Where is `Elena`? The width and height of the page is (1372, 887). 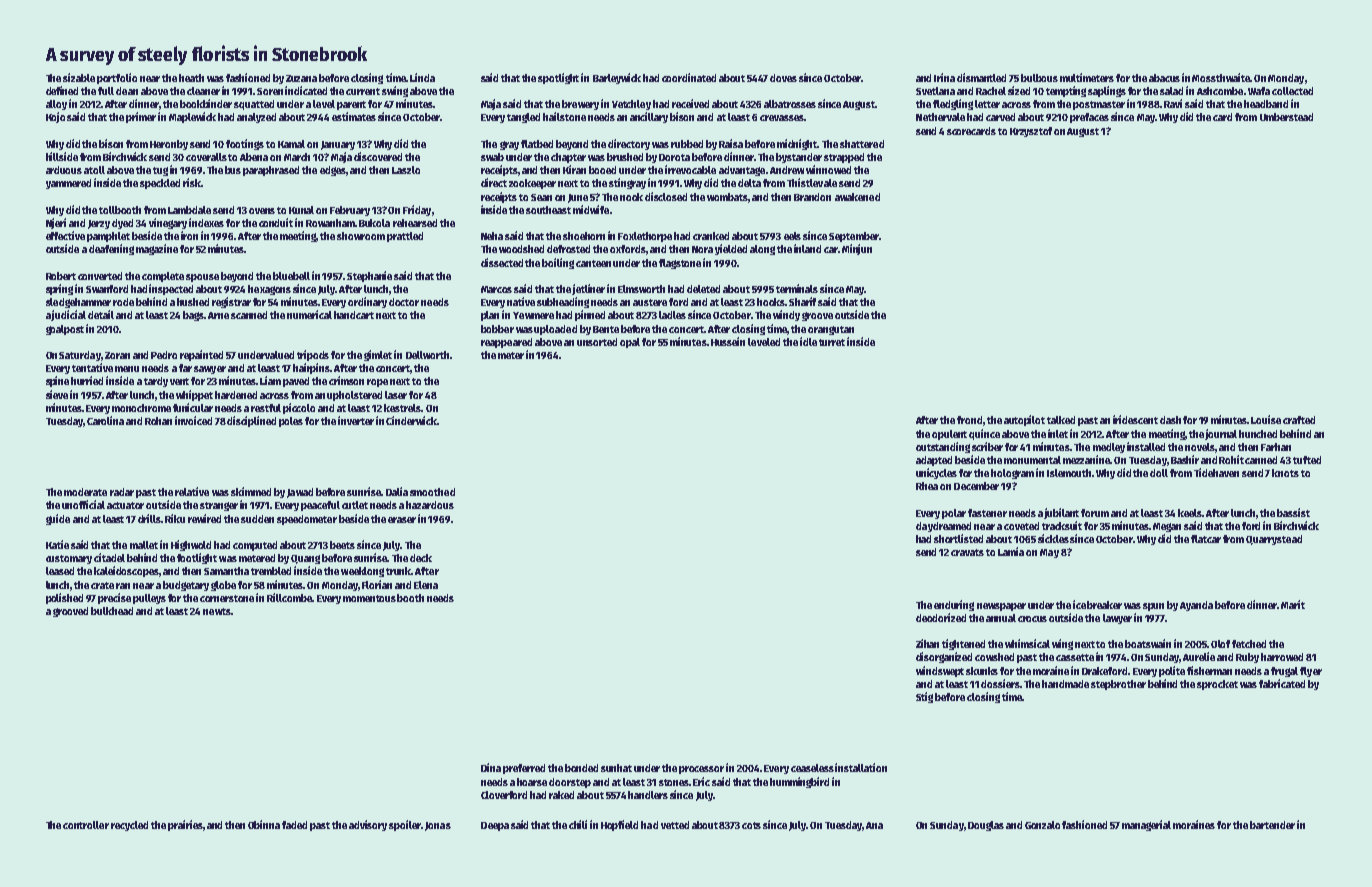 Elena is located at coordinates (426, 585).
